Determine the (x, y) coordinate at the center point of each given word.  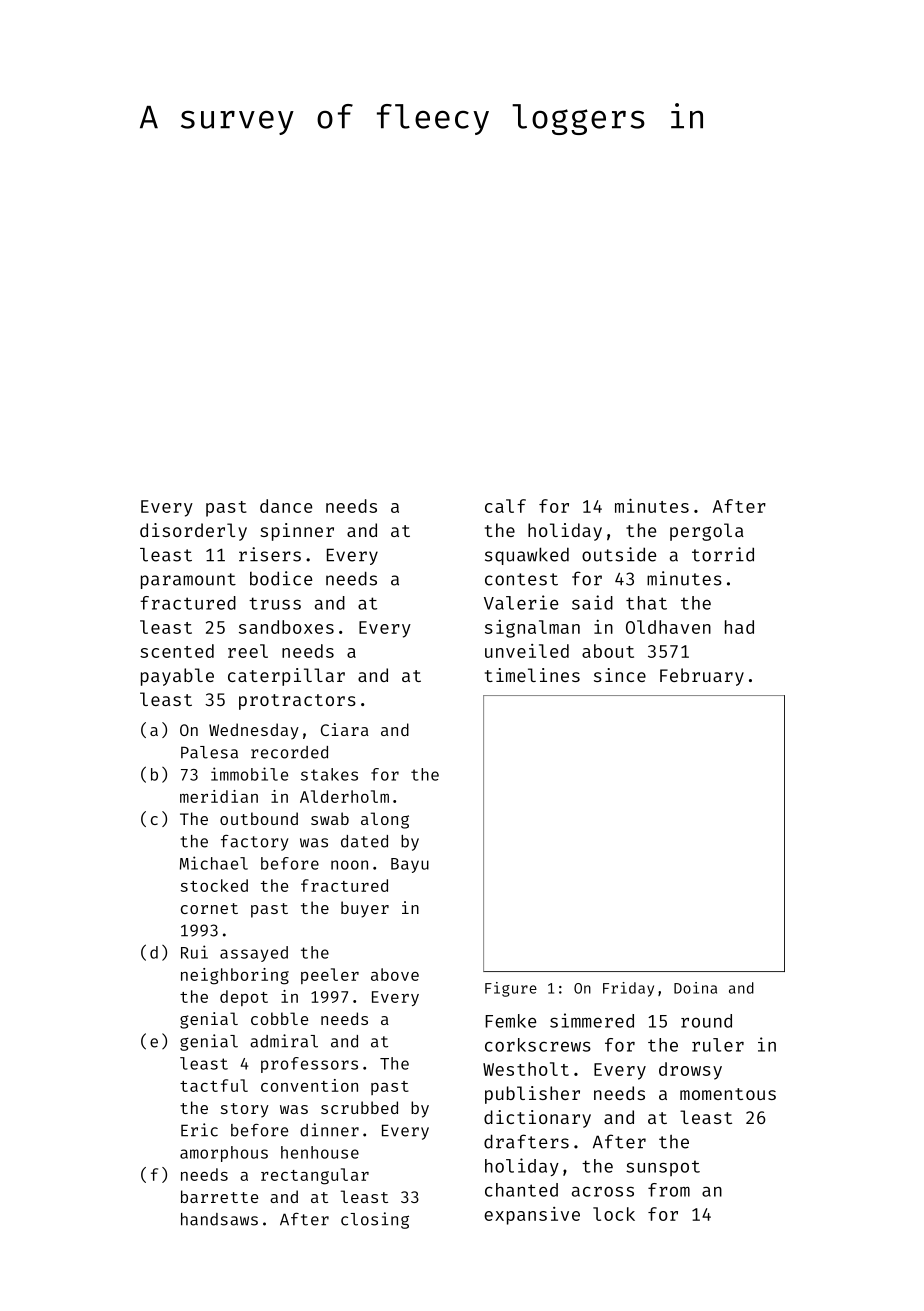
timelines (532, 675)
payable (177, 677)
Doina (695, 988)
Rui (194, 952)
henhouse (320, 1152)
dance (286, 506)
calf (505, 506)
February (702, 677)
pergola (707, 532)
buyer (365, 909)
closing (375, 1220)
